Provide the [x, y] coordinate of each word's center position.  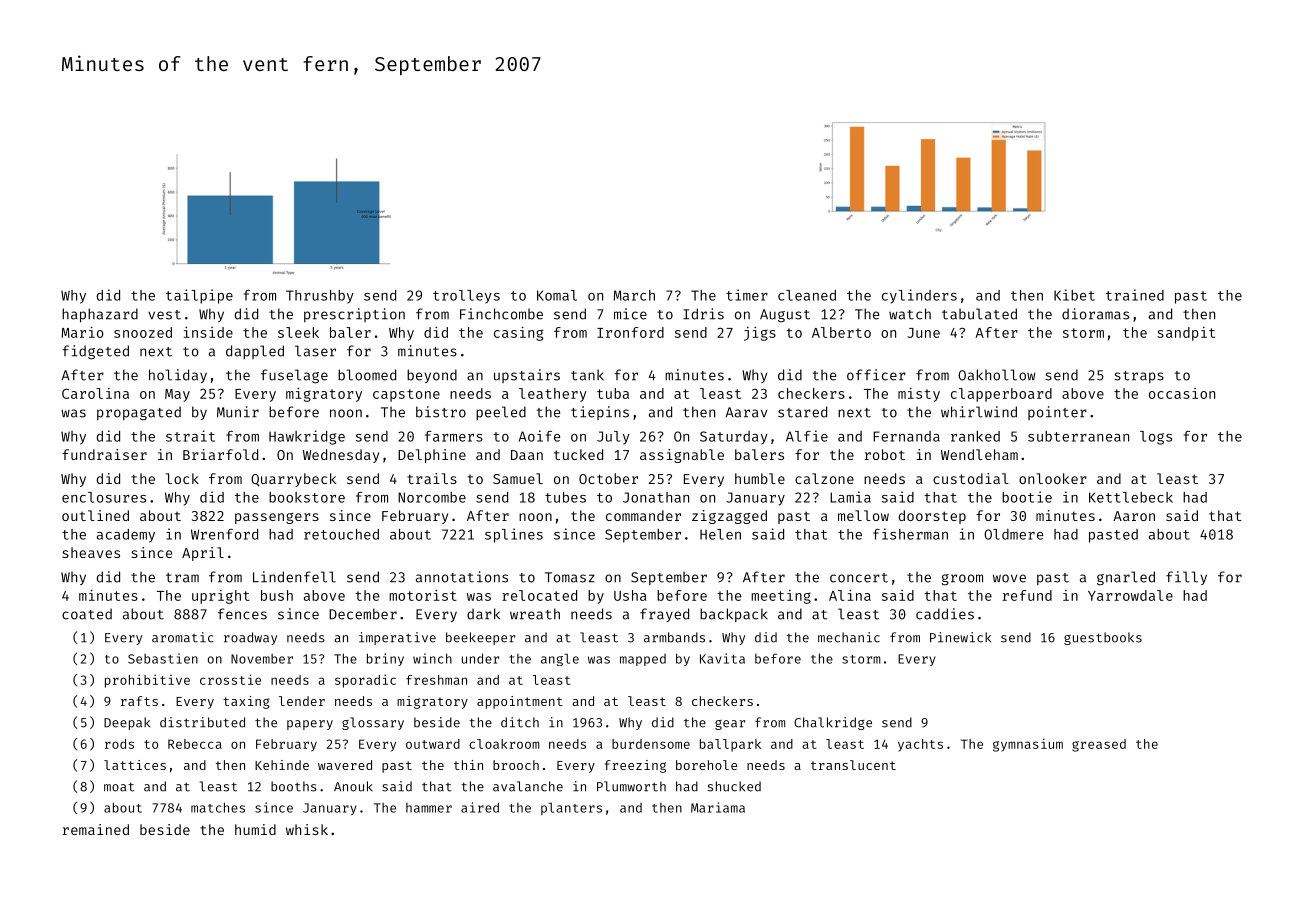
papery [310, 725]
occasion [1182, 393]
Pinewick [960, 637]
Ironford [630, 332]
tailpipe [199, 296]
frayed [664, 615]
